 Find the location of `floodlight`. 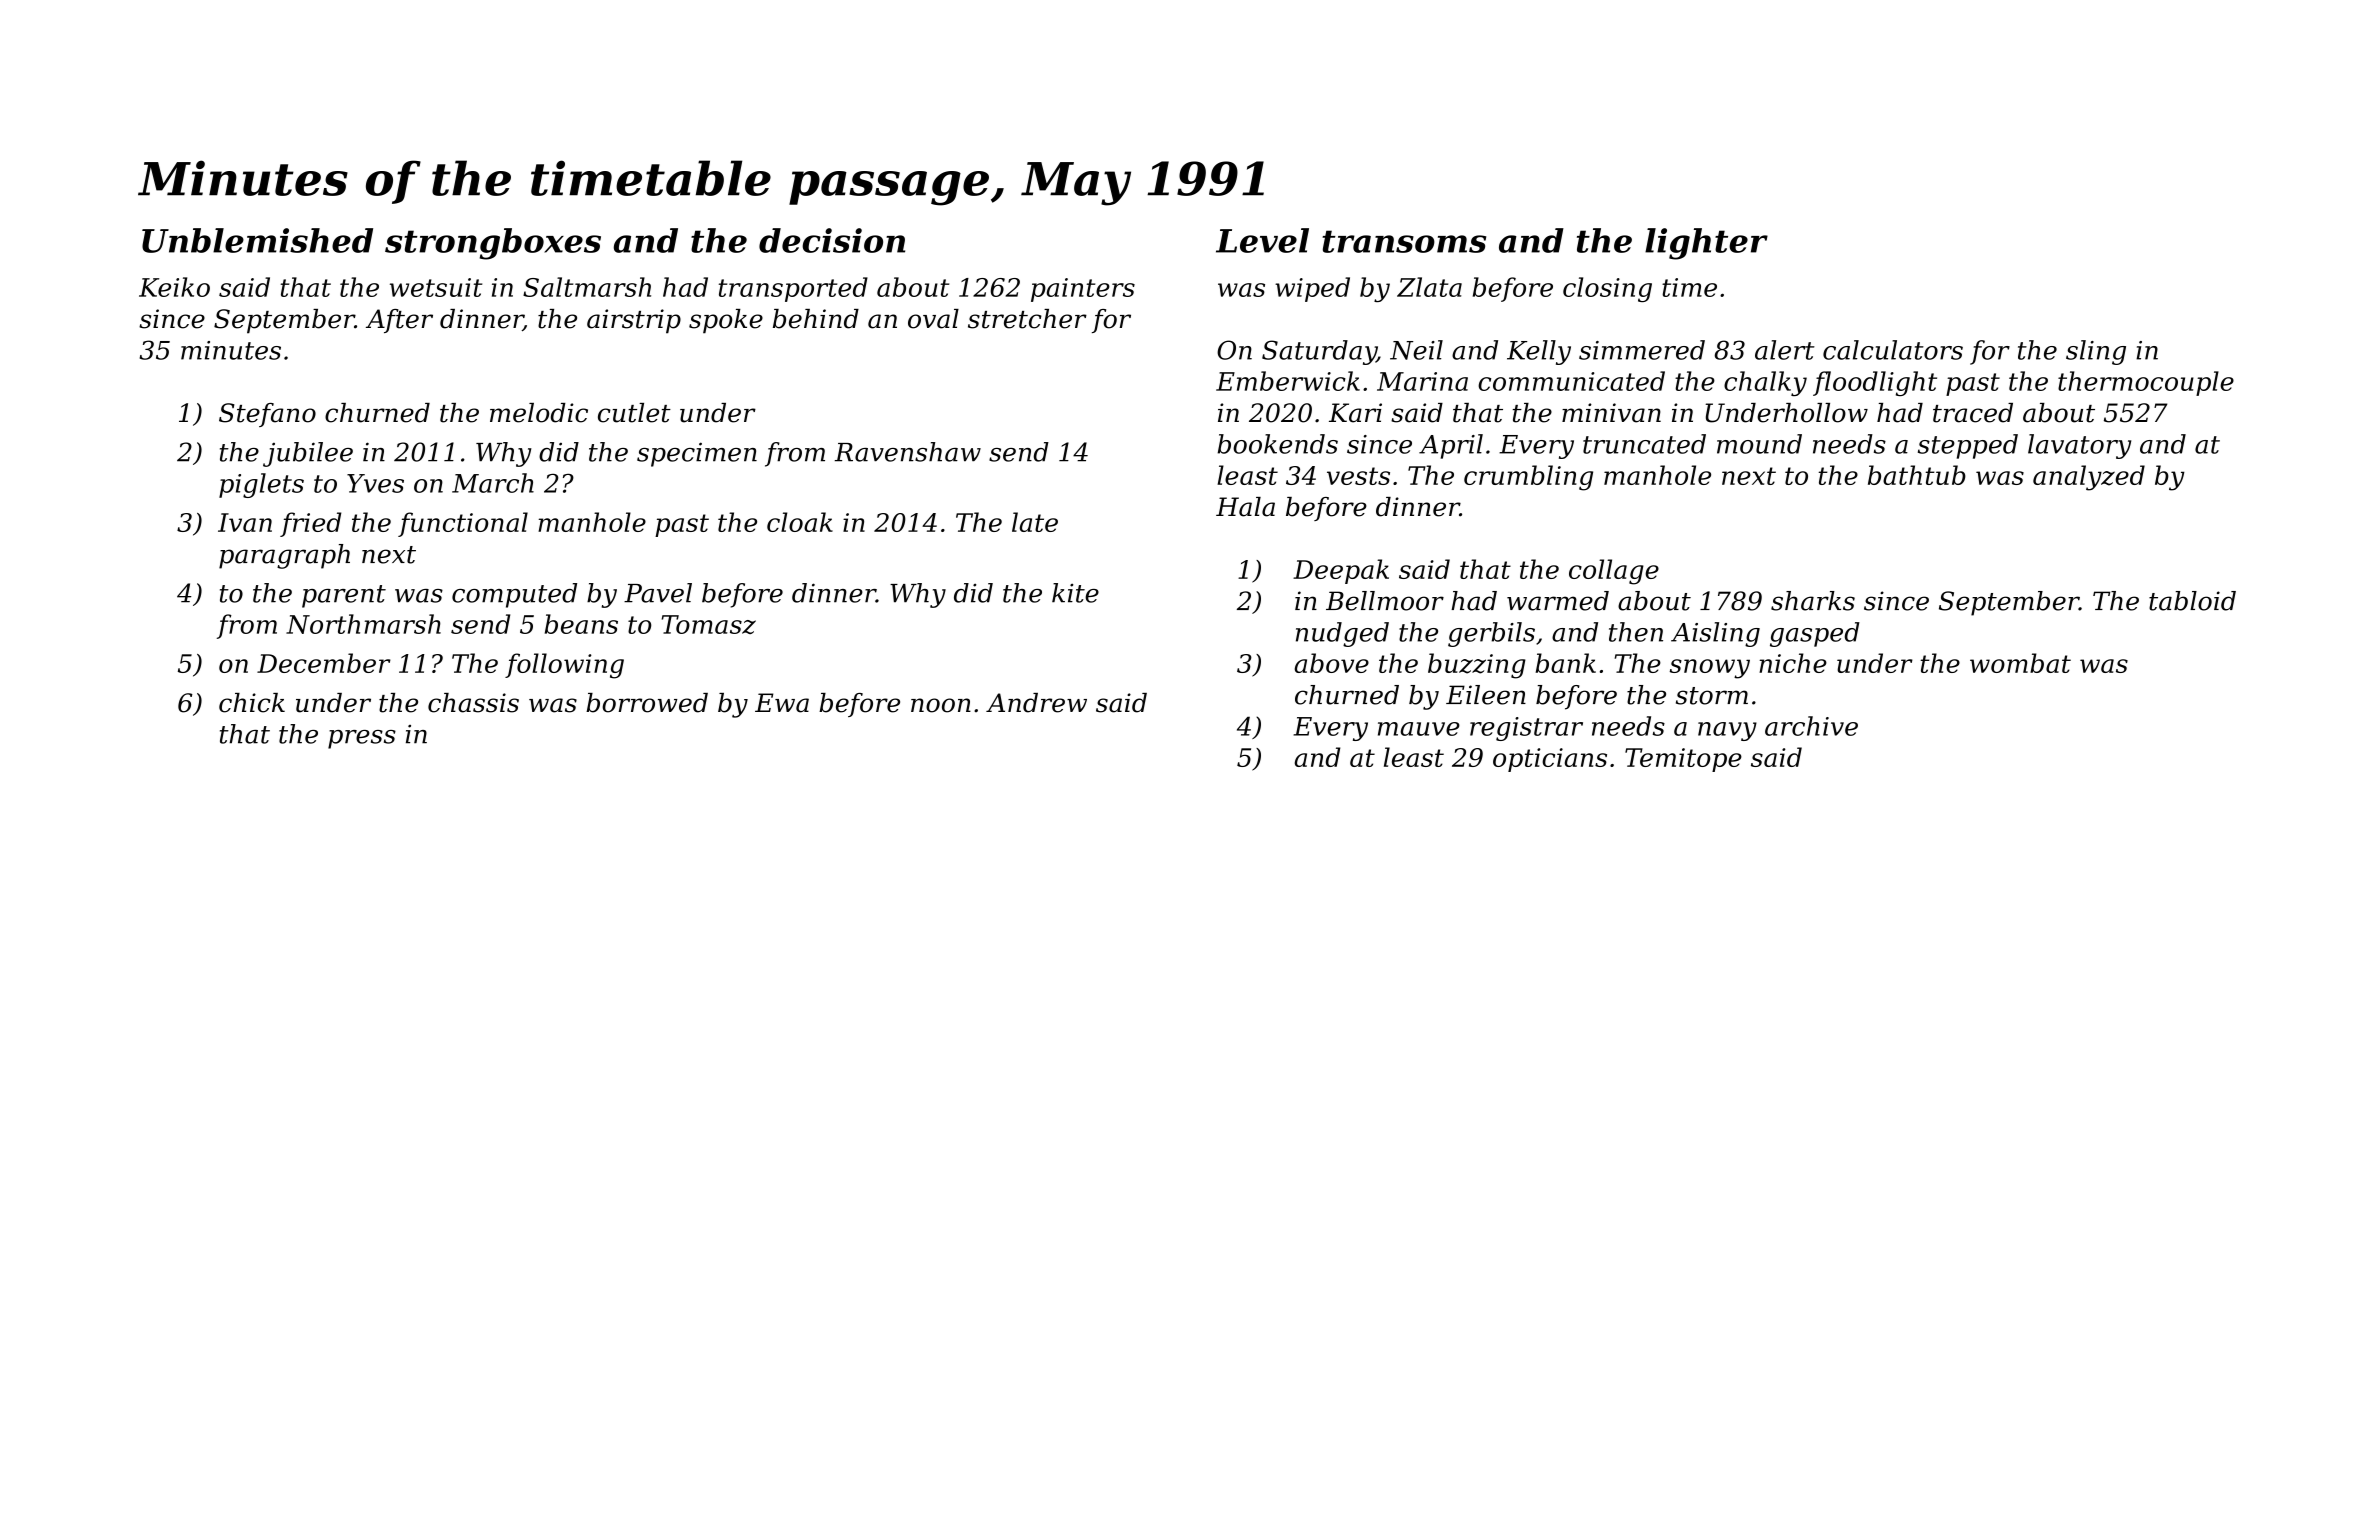

floodlight is located at coordinates (1875, 383).
